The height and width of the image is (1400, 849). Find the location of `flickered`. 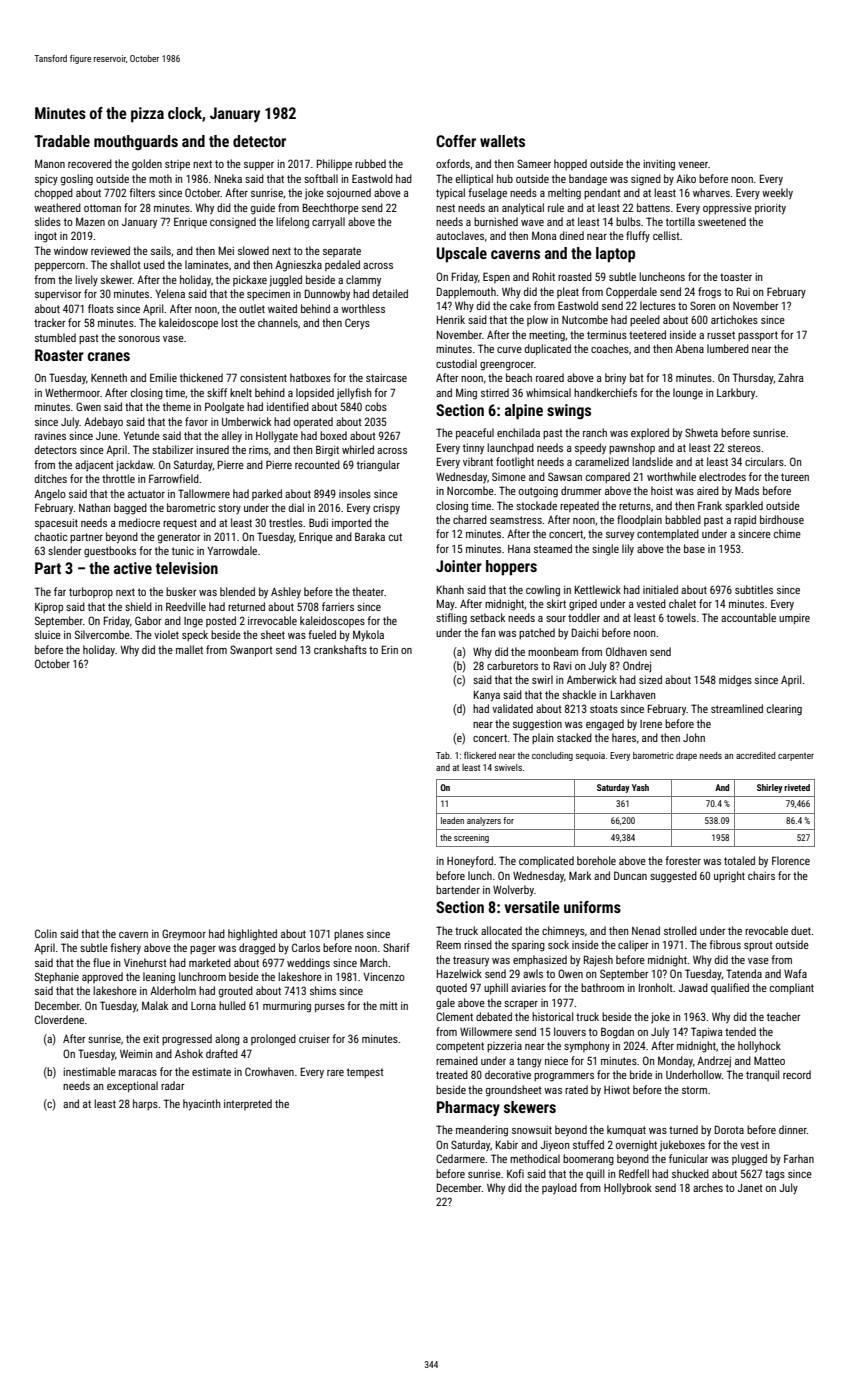

flickered is located at coordinates (480, 755).
